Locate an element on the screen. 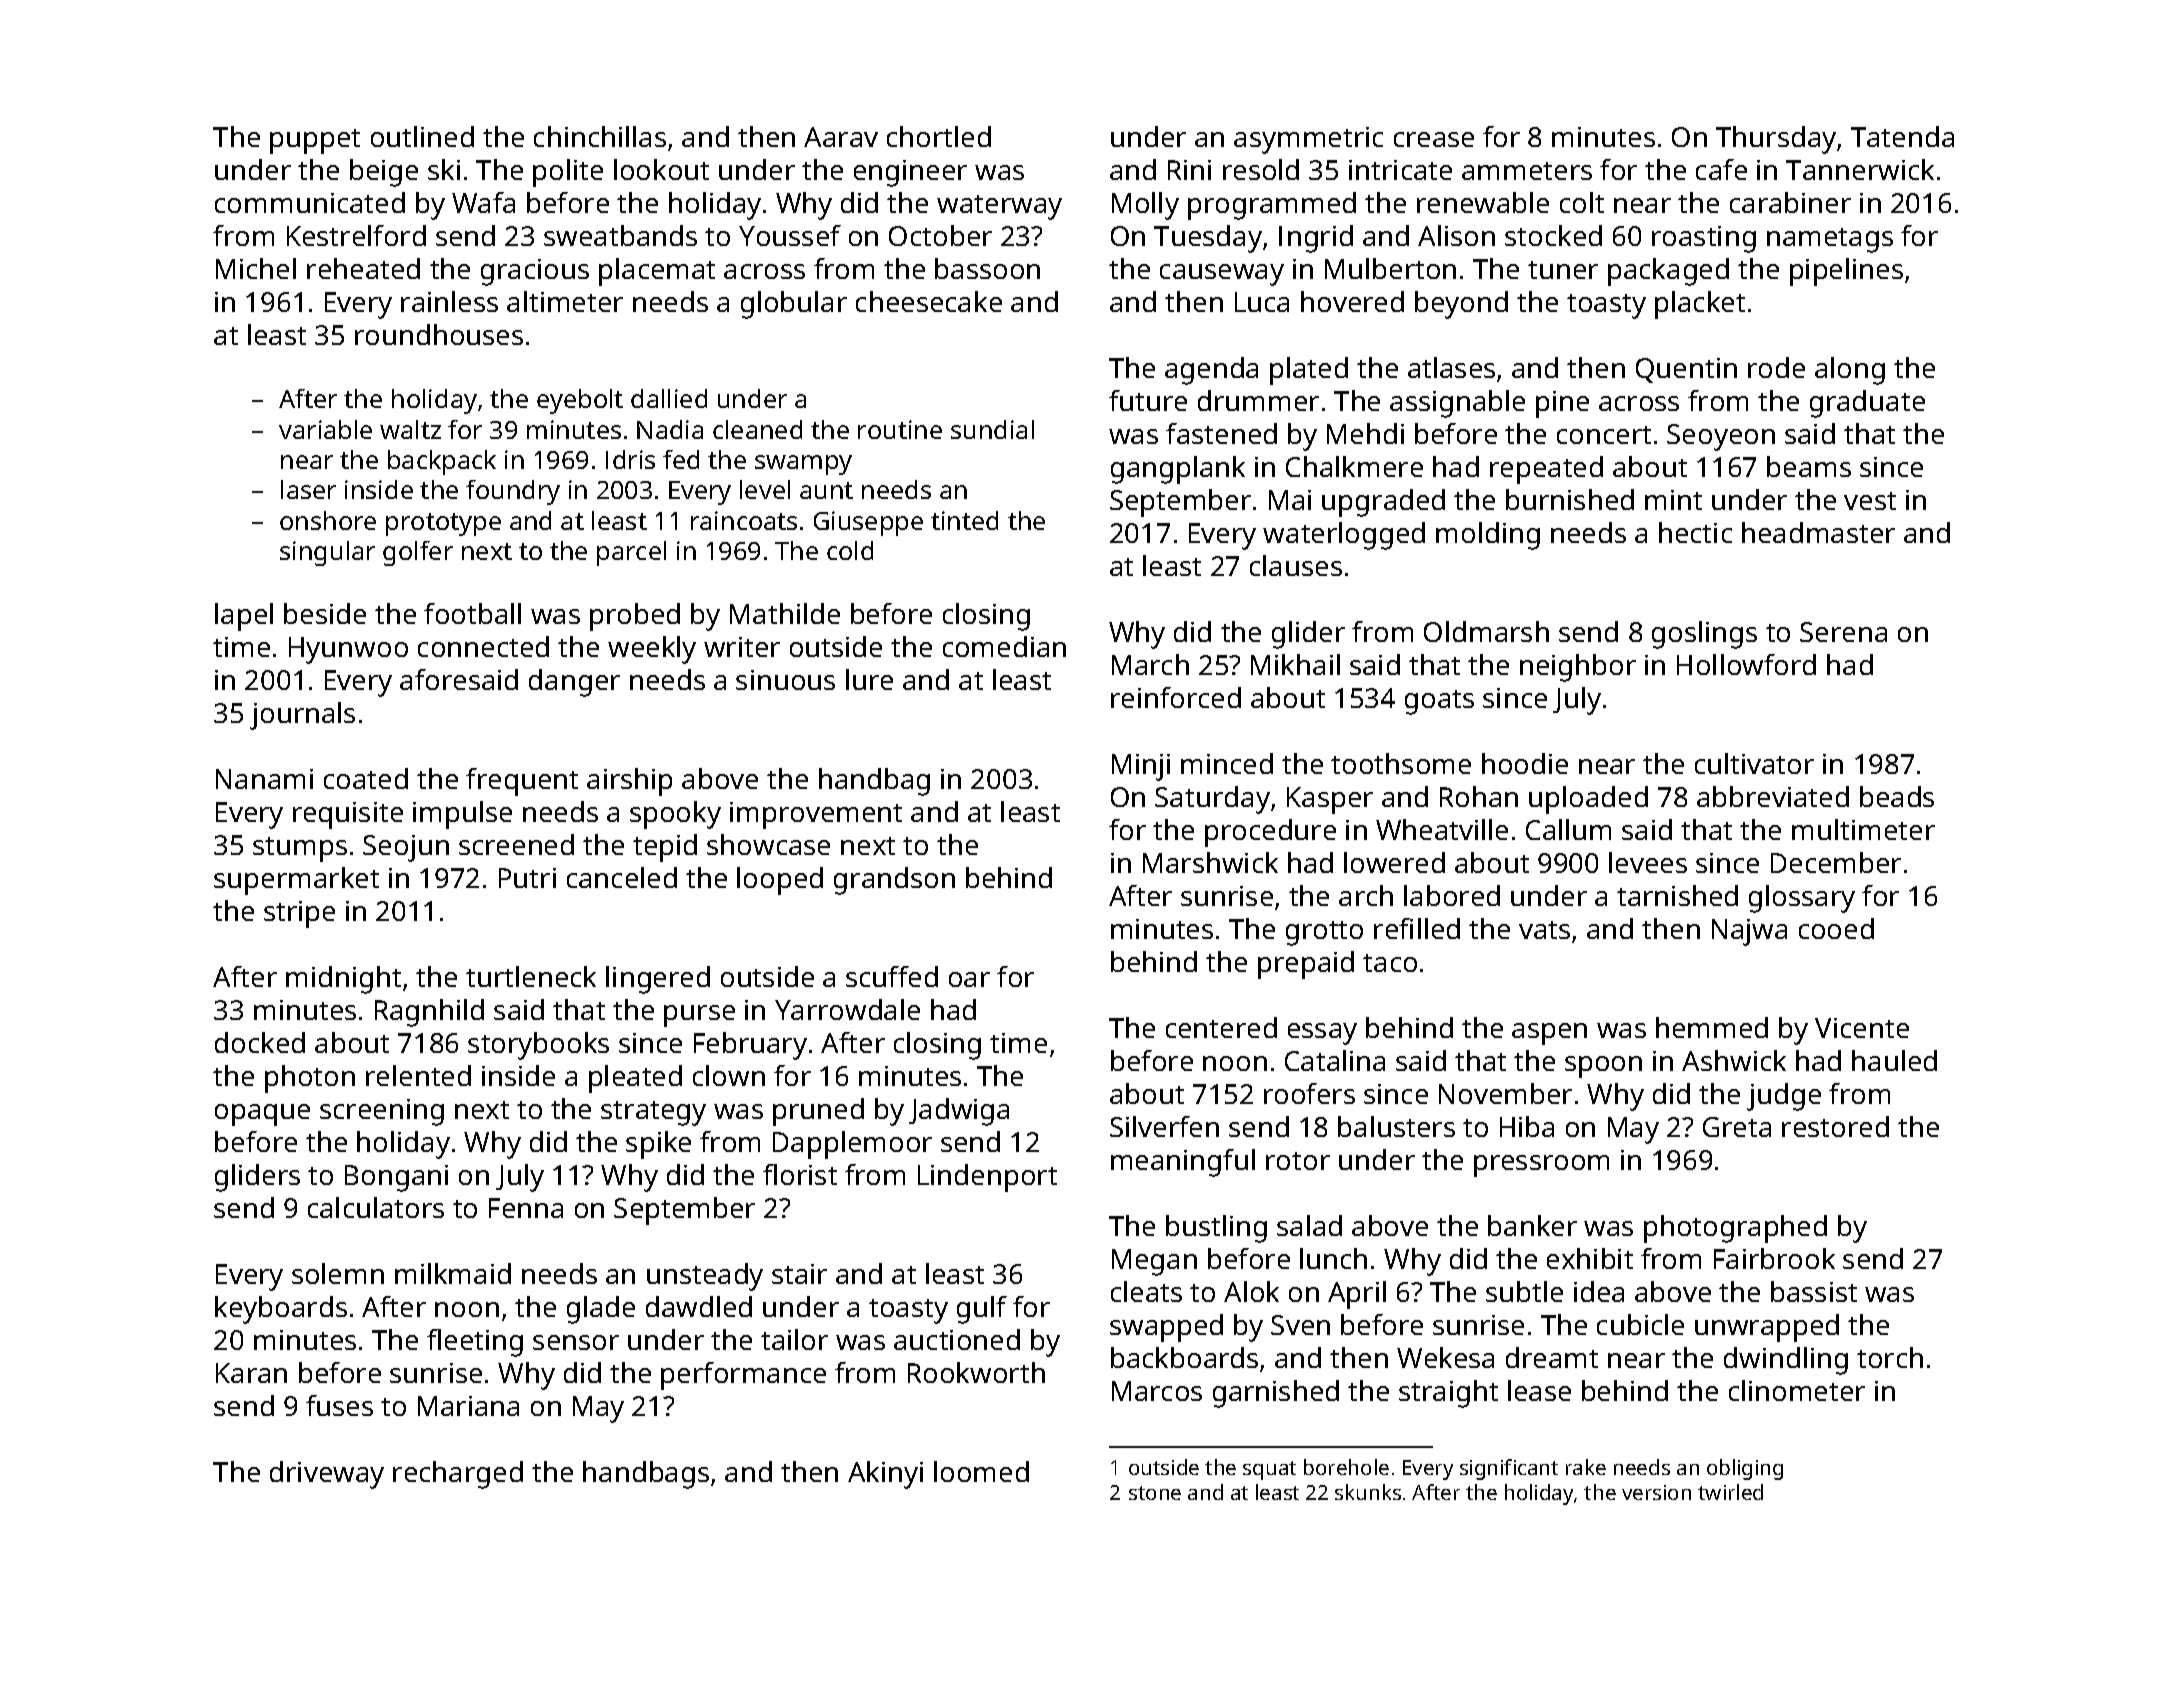 This screenshot has height=1683, width=2178. Nanami is located at coordinates (264, 779).
